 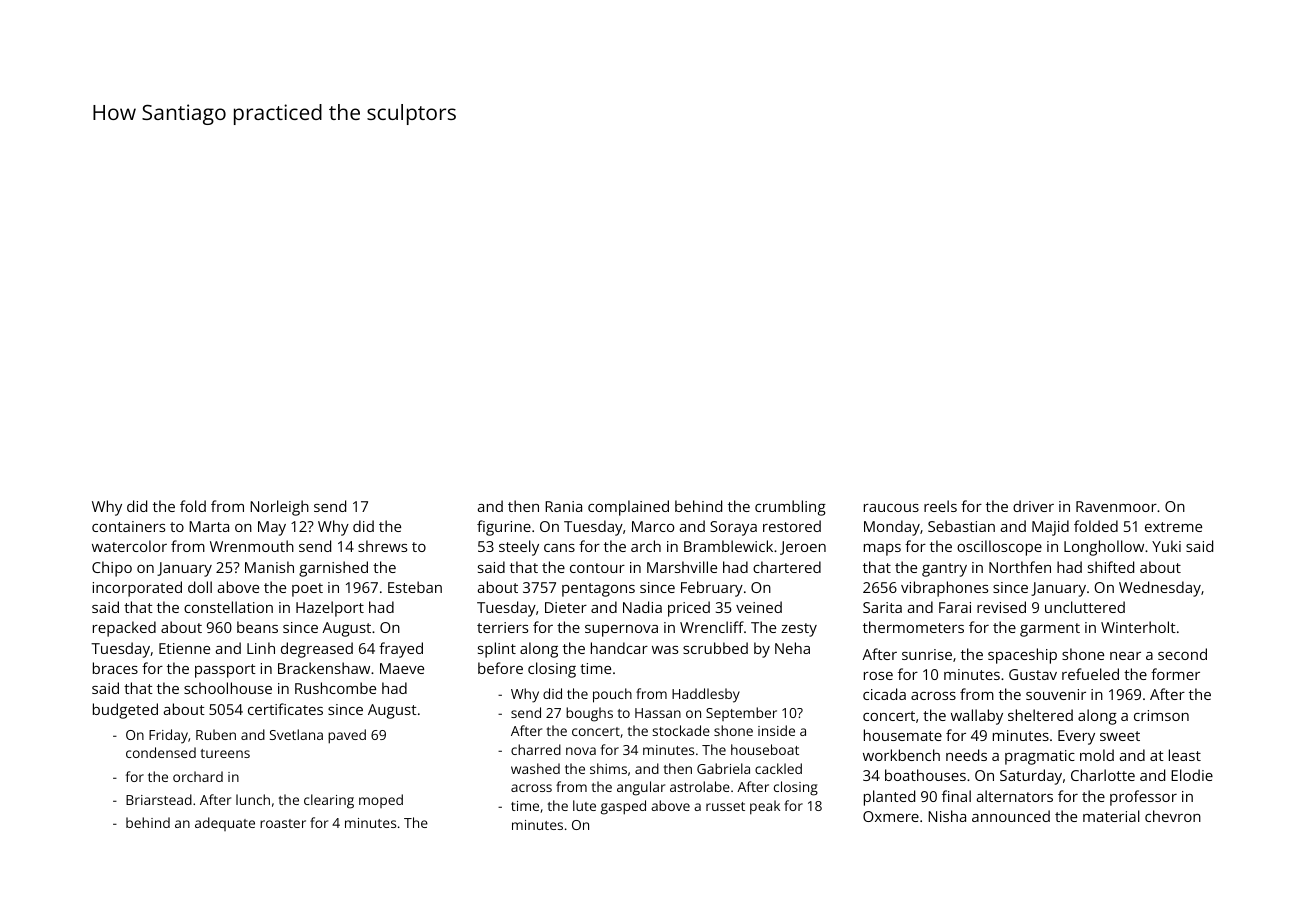 I want to click on souvenir, so click(x=1056, y=694).
